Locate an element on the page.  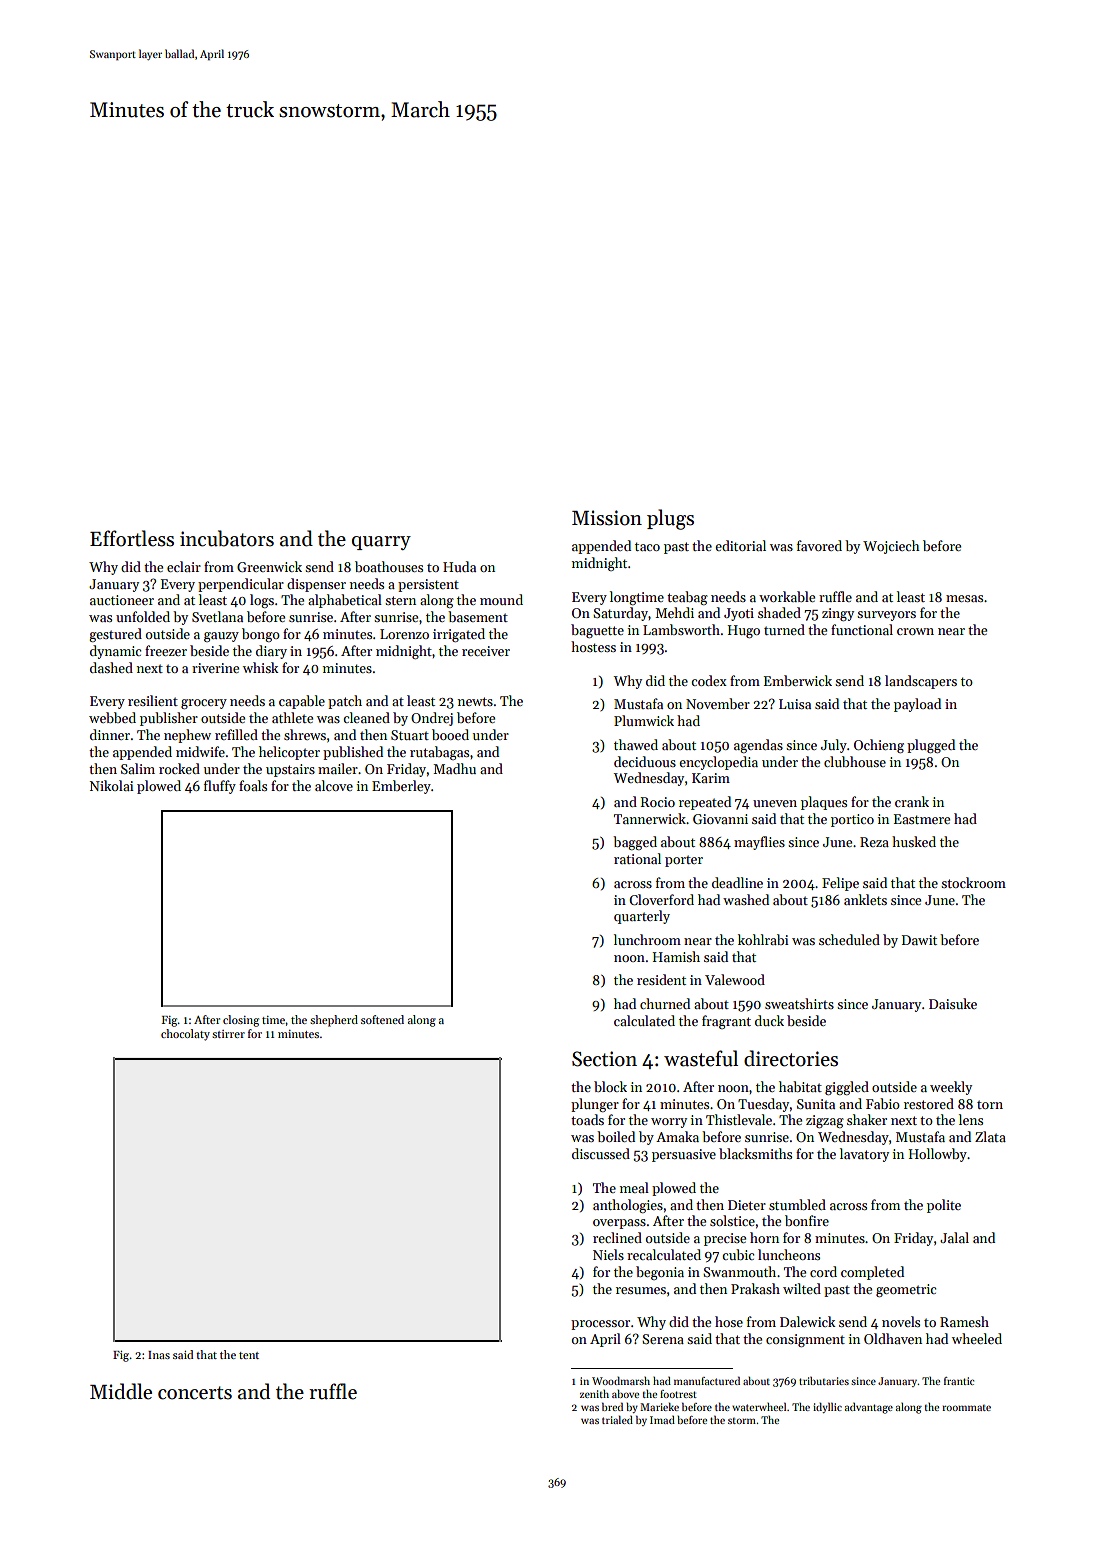
shepherd is located at coordinates (334, 1021).
